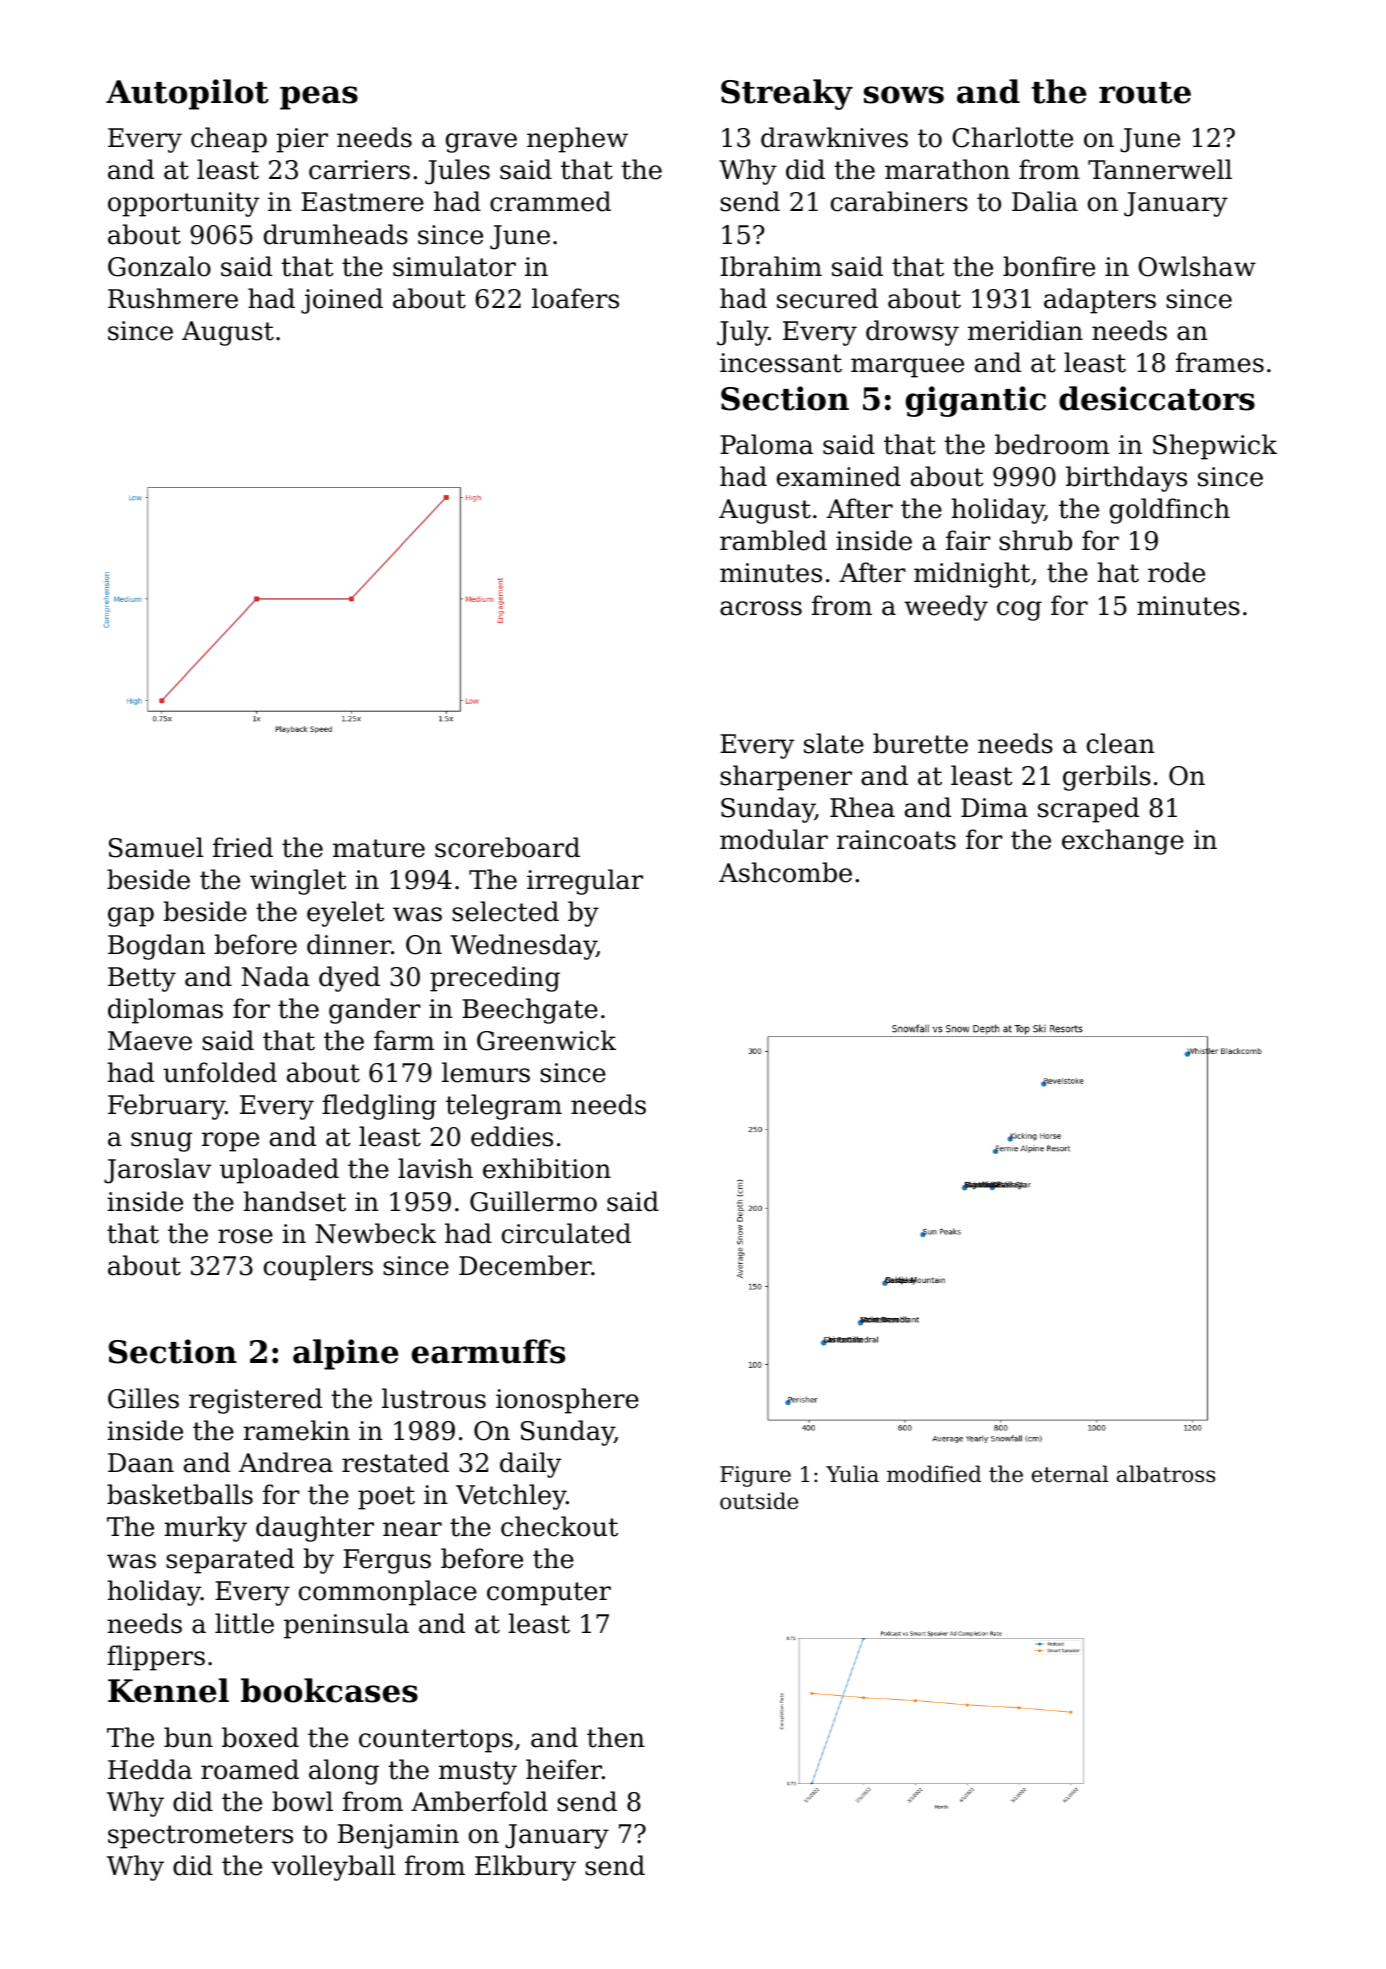 The height and width of the page is (1969, 1386). I want to click on sharpener, so click(786, 778).
